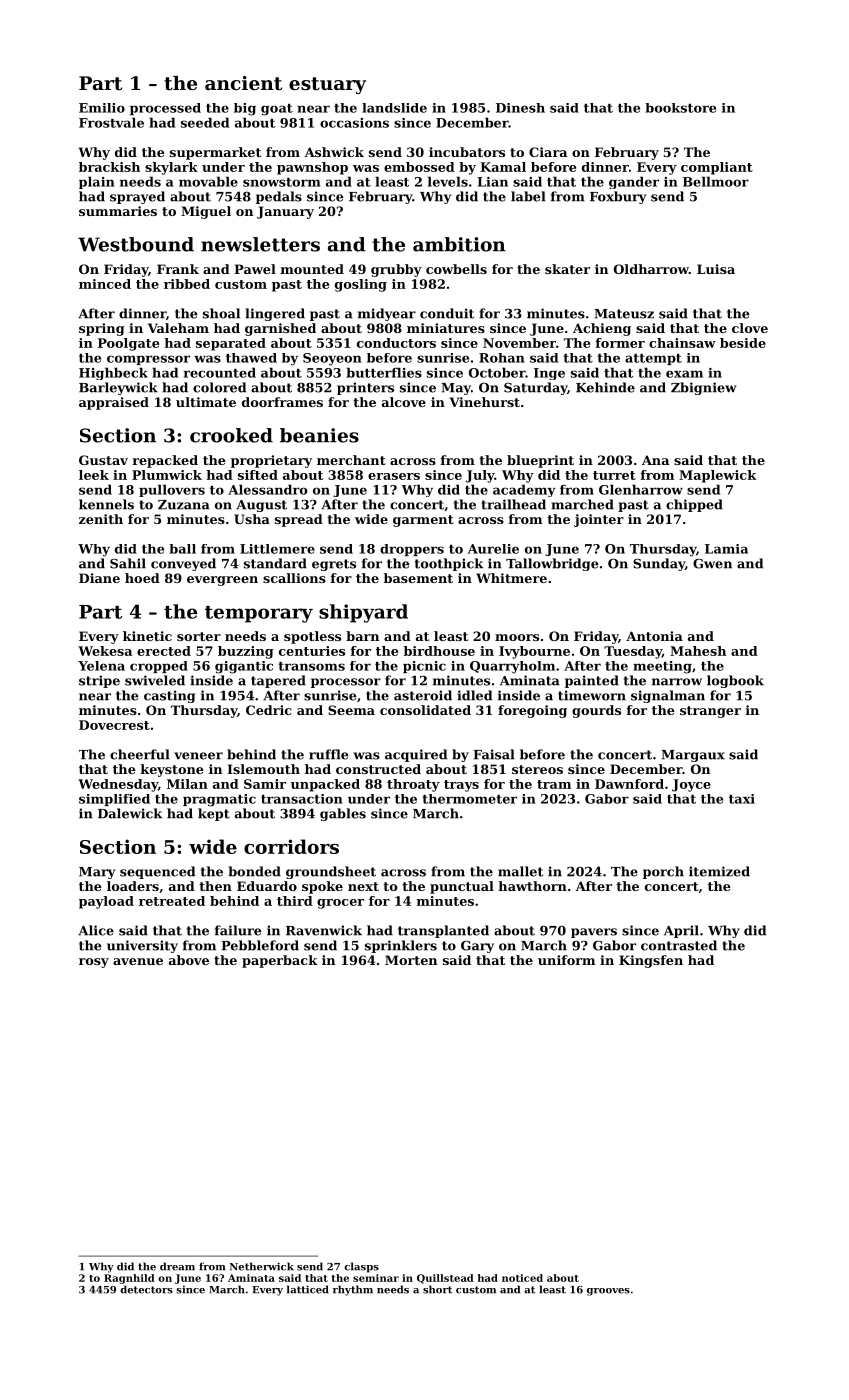 The image size is (849, 1400). I want to click on spotless, so click(312, 637).
